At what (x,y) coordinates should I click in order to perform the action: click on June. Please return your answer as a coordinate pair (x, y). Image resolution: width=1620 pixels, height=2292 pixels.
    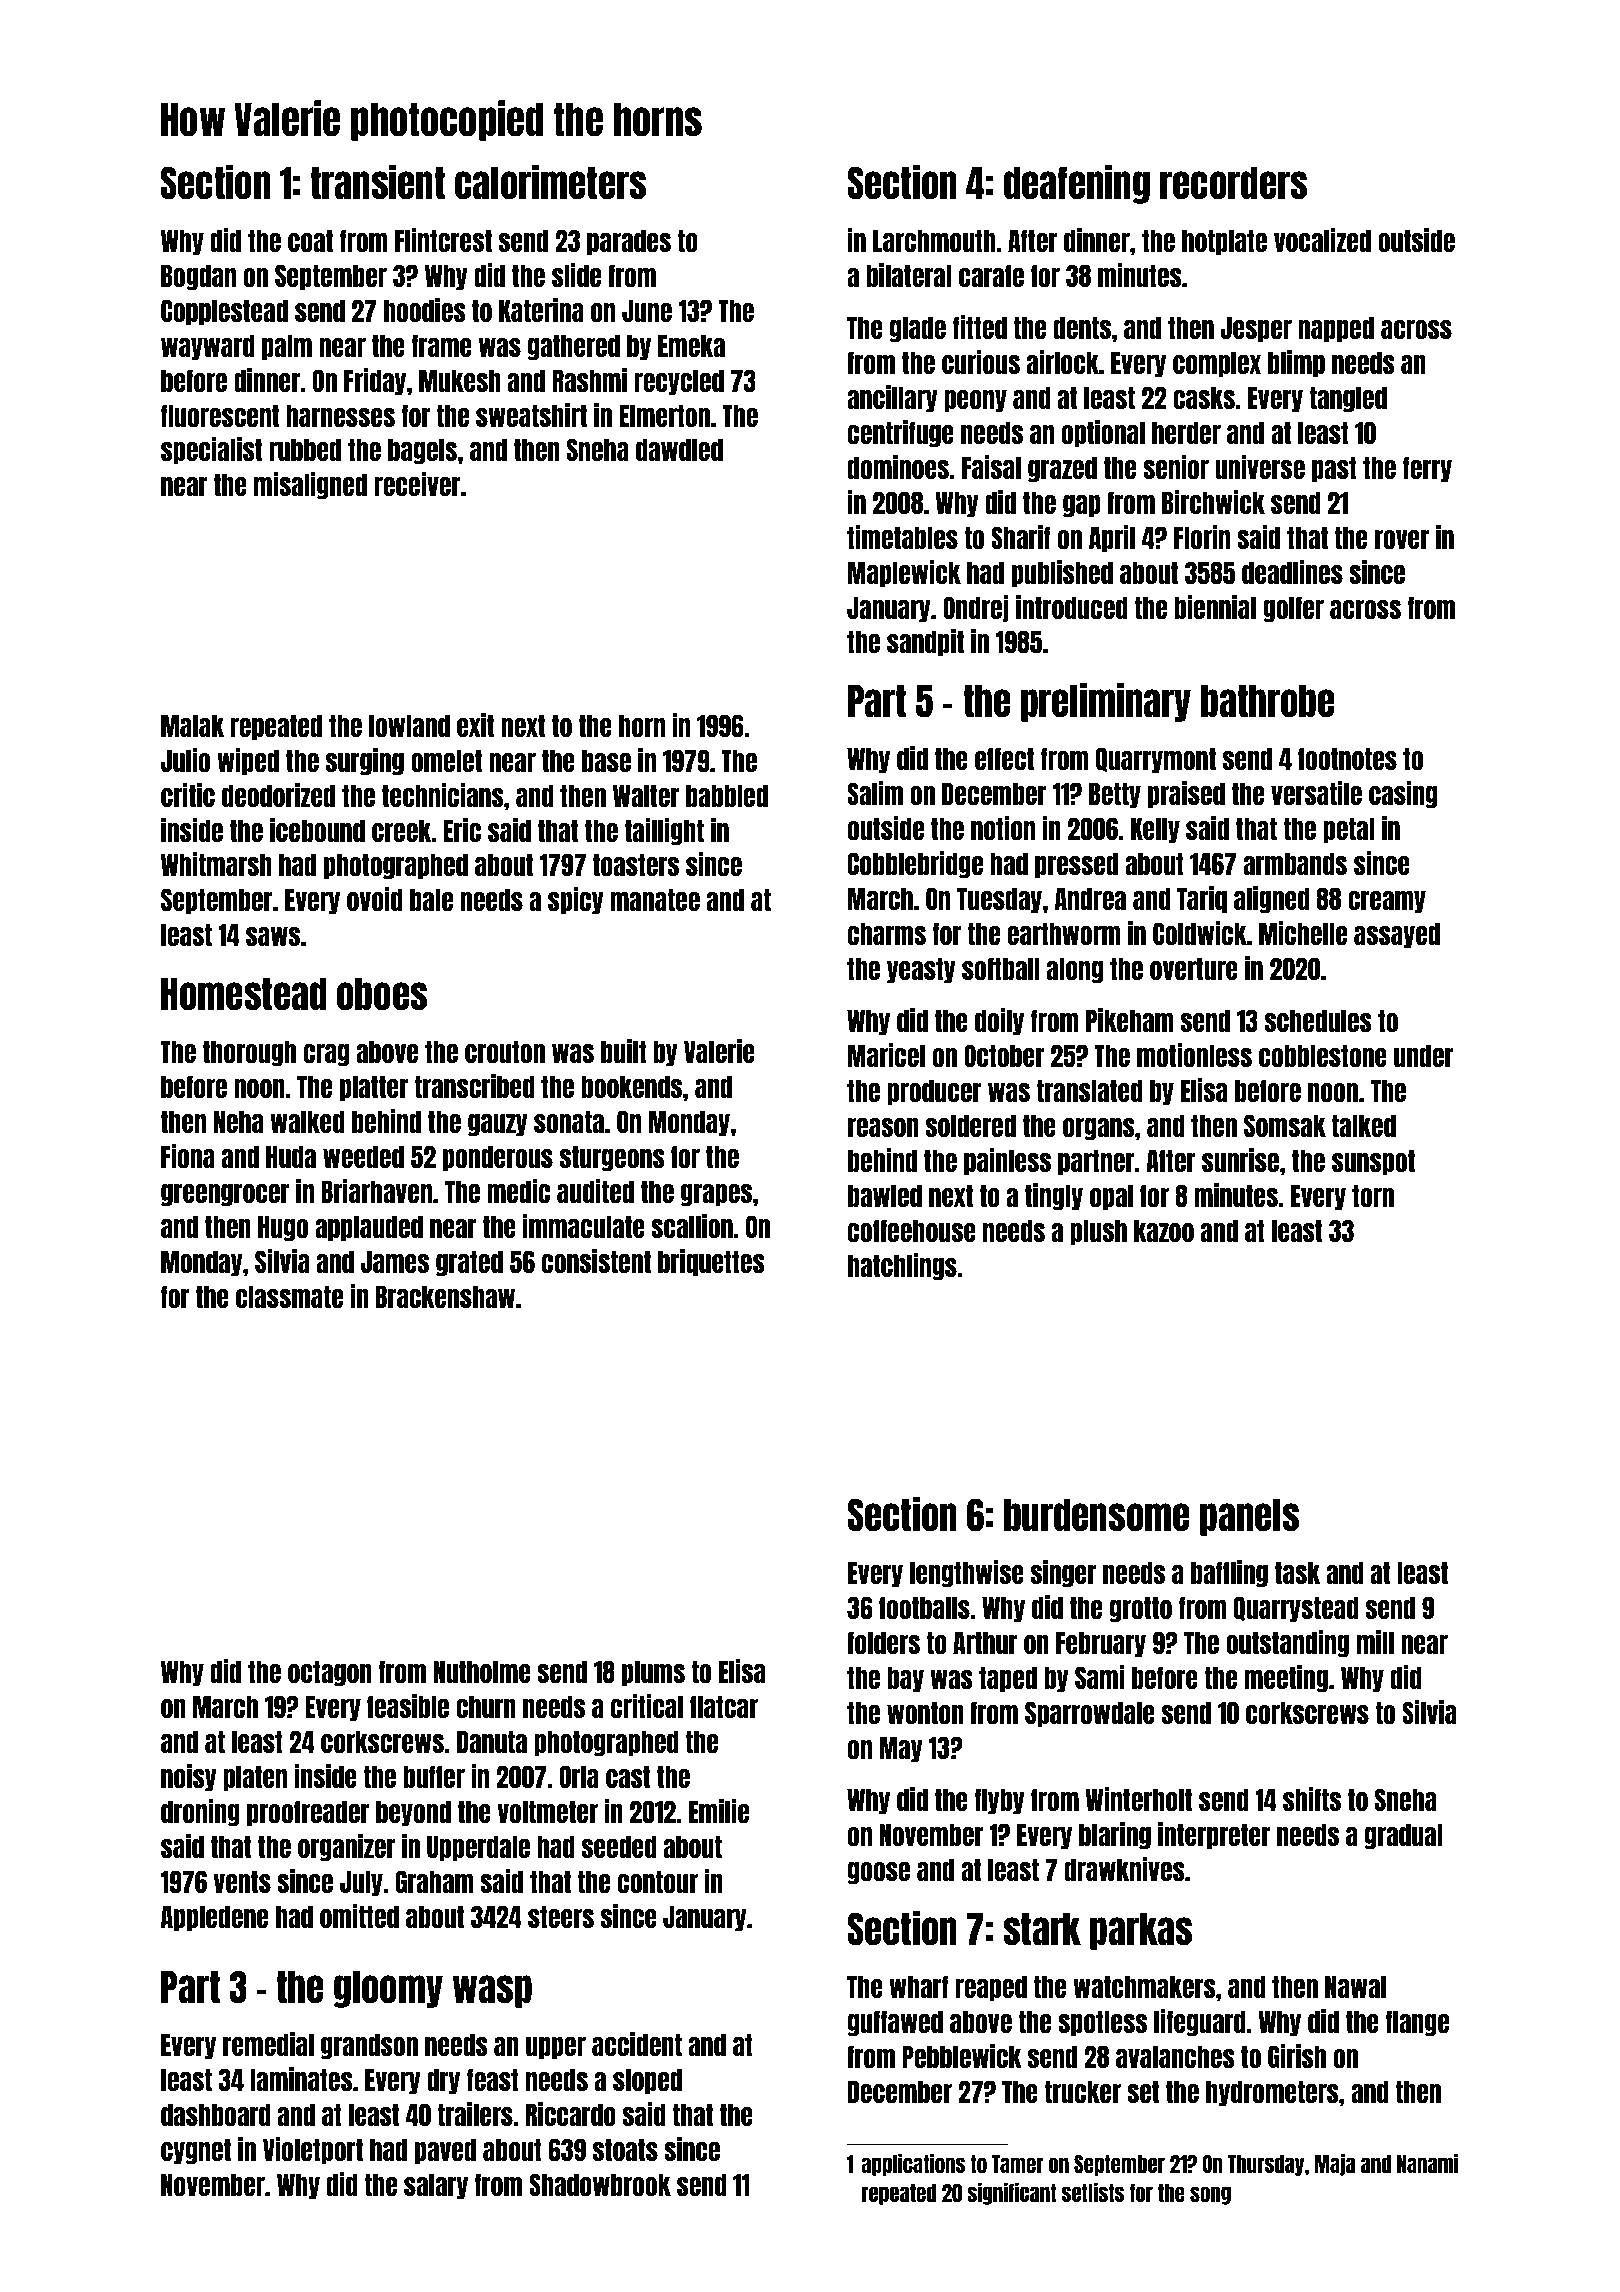
    Looking at the image, I should click on (647, 311).
